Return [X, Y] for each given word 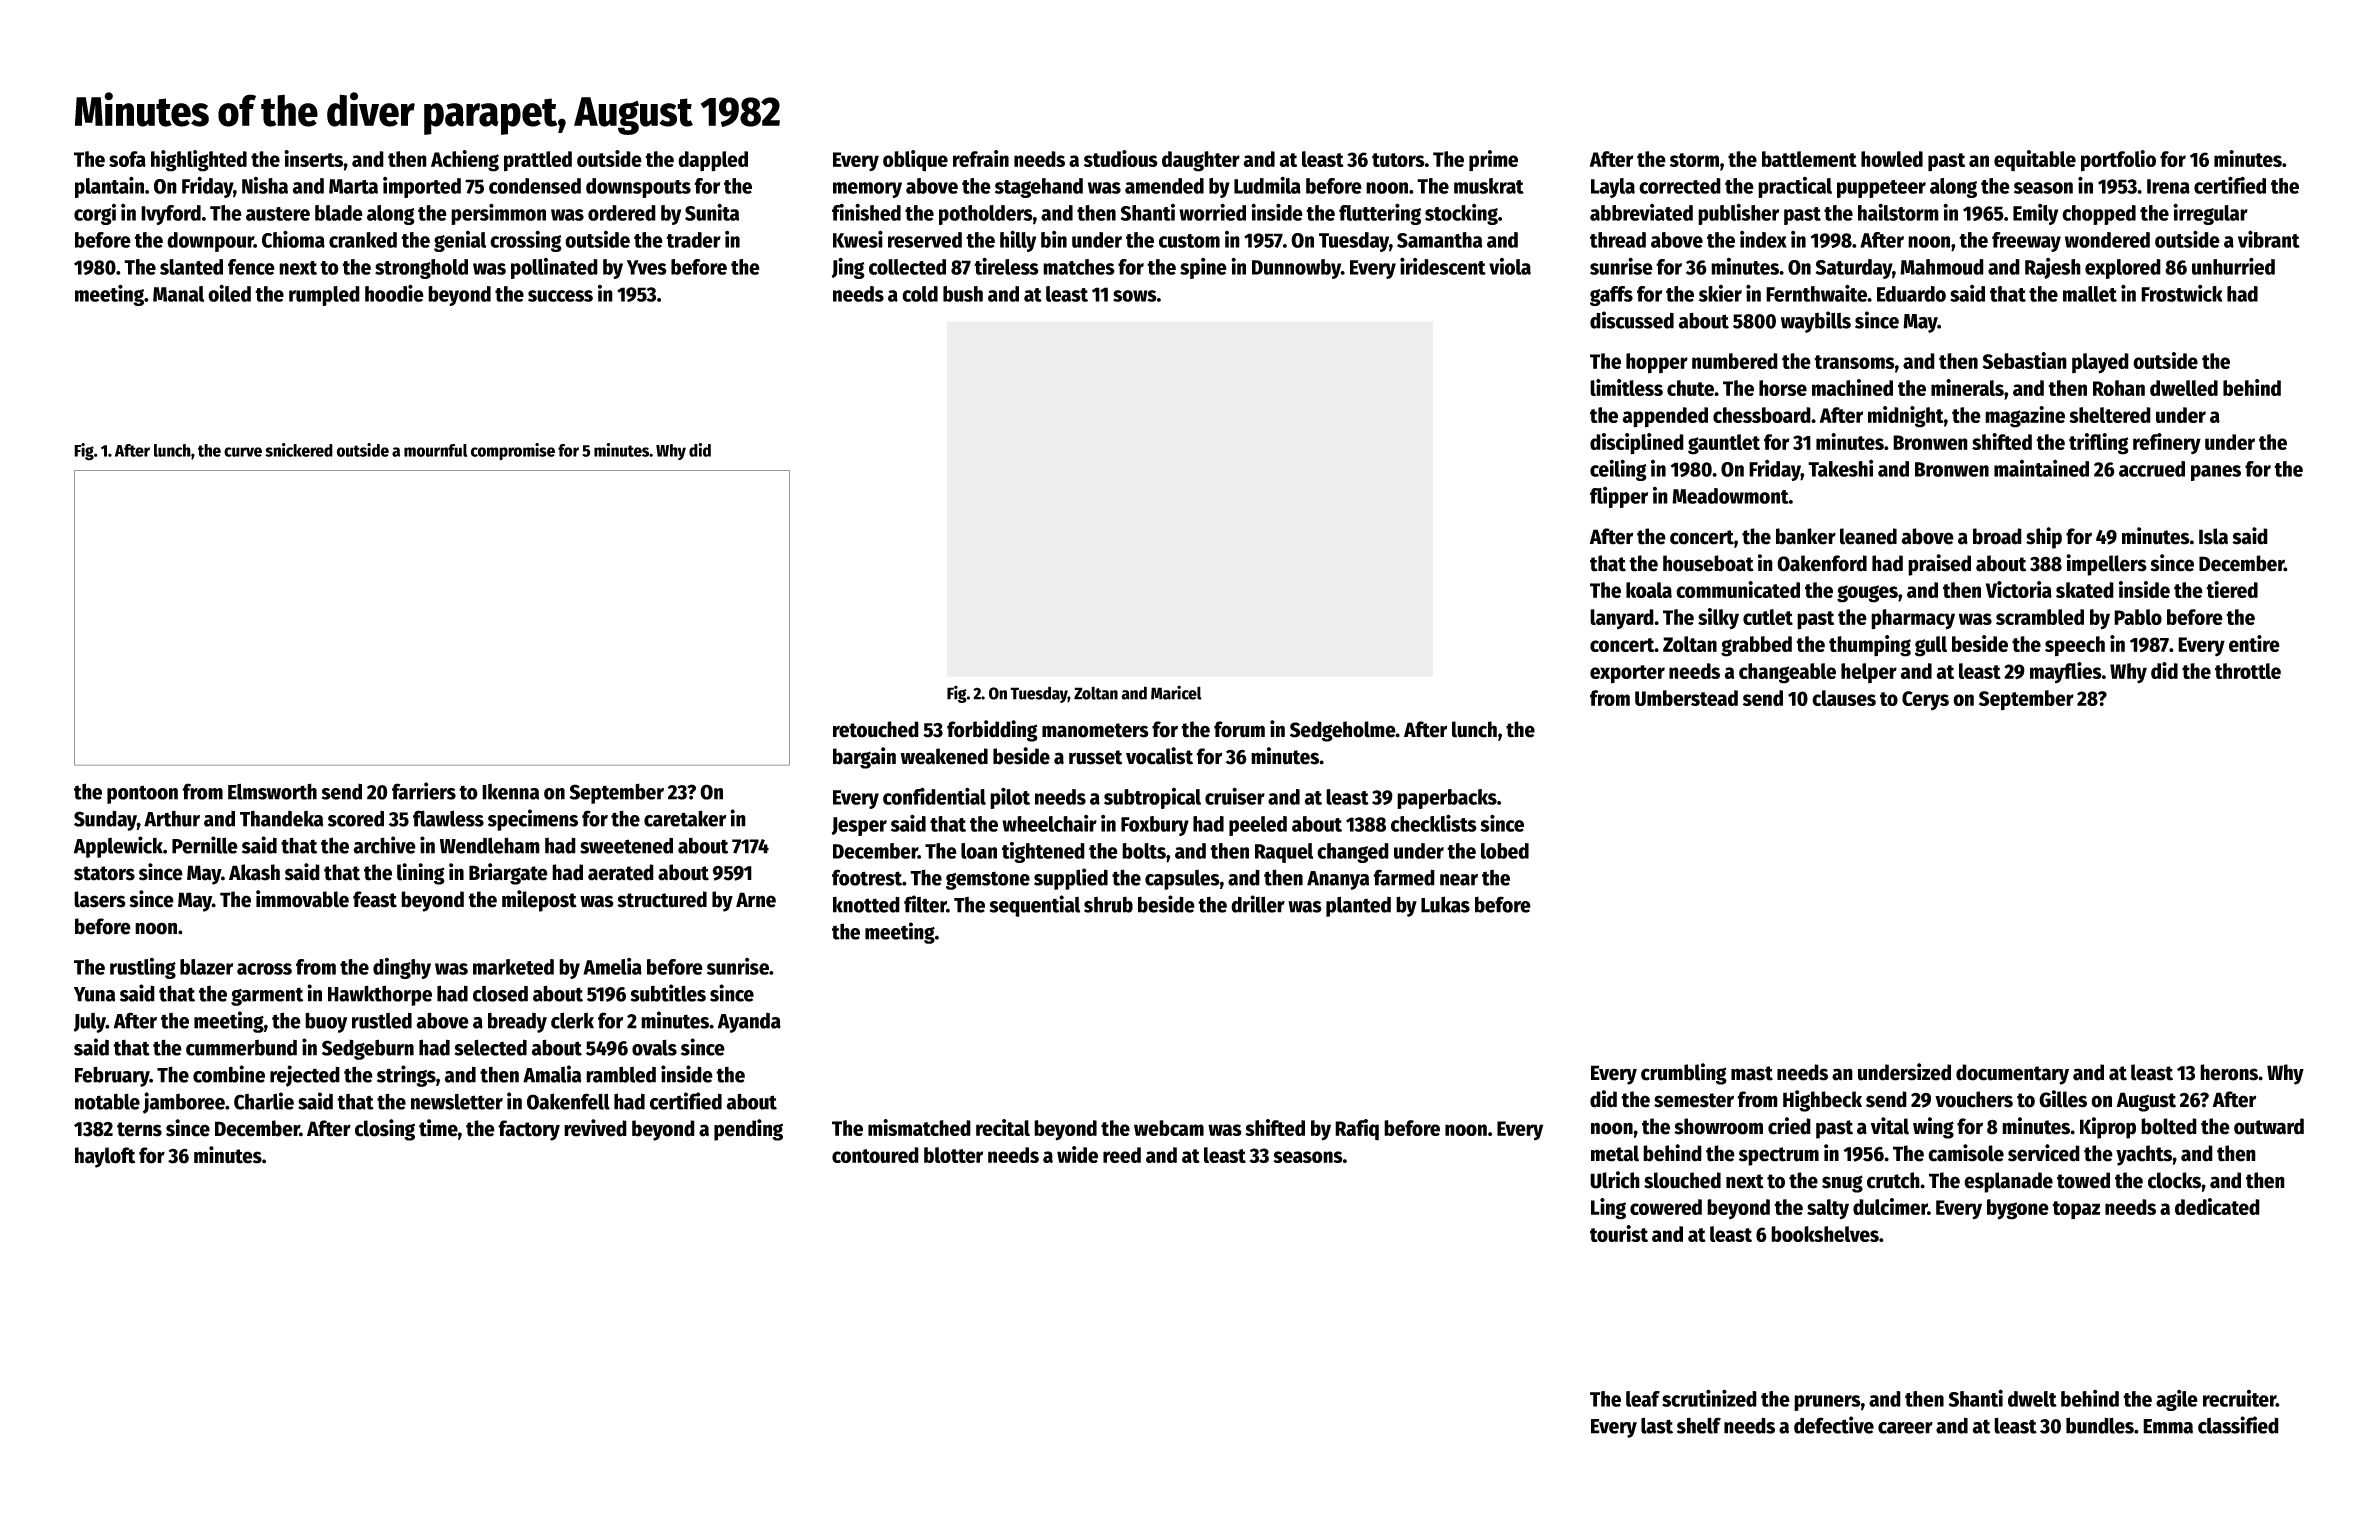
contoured [875, 1155]
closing [385, 1130]
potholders [986, 215]
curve [243, 452]
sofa [127, 159]
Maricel [1176, 692]
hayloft [105, 1157]
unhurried [2233, 266]
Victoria [2019, 589]
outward [2269, 1126]
